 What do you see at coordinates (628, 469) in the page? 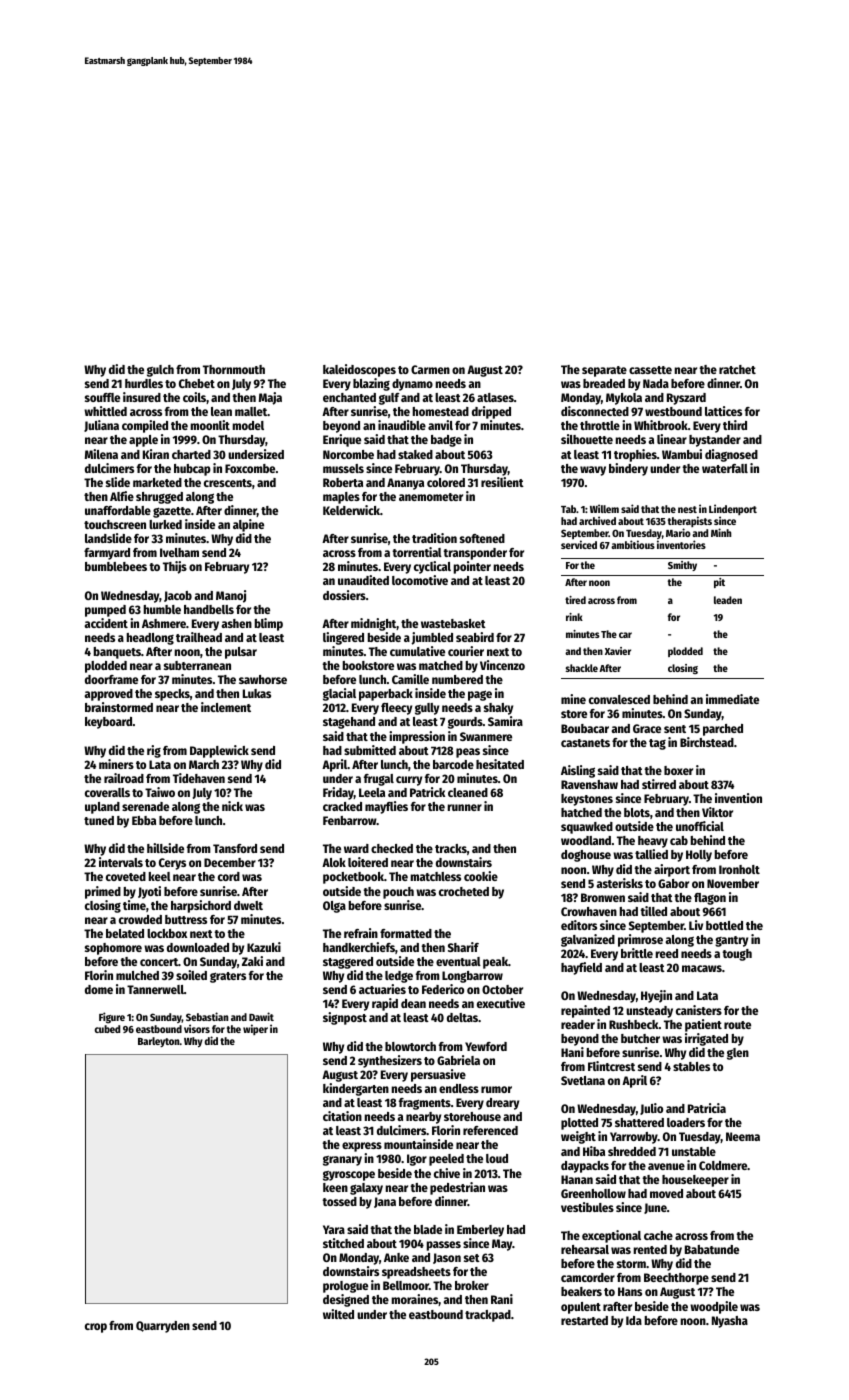
I see `bindery` at bounding box center [628, 469].
